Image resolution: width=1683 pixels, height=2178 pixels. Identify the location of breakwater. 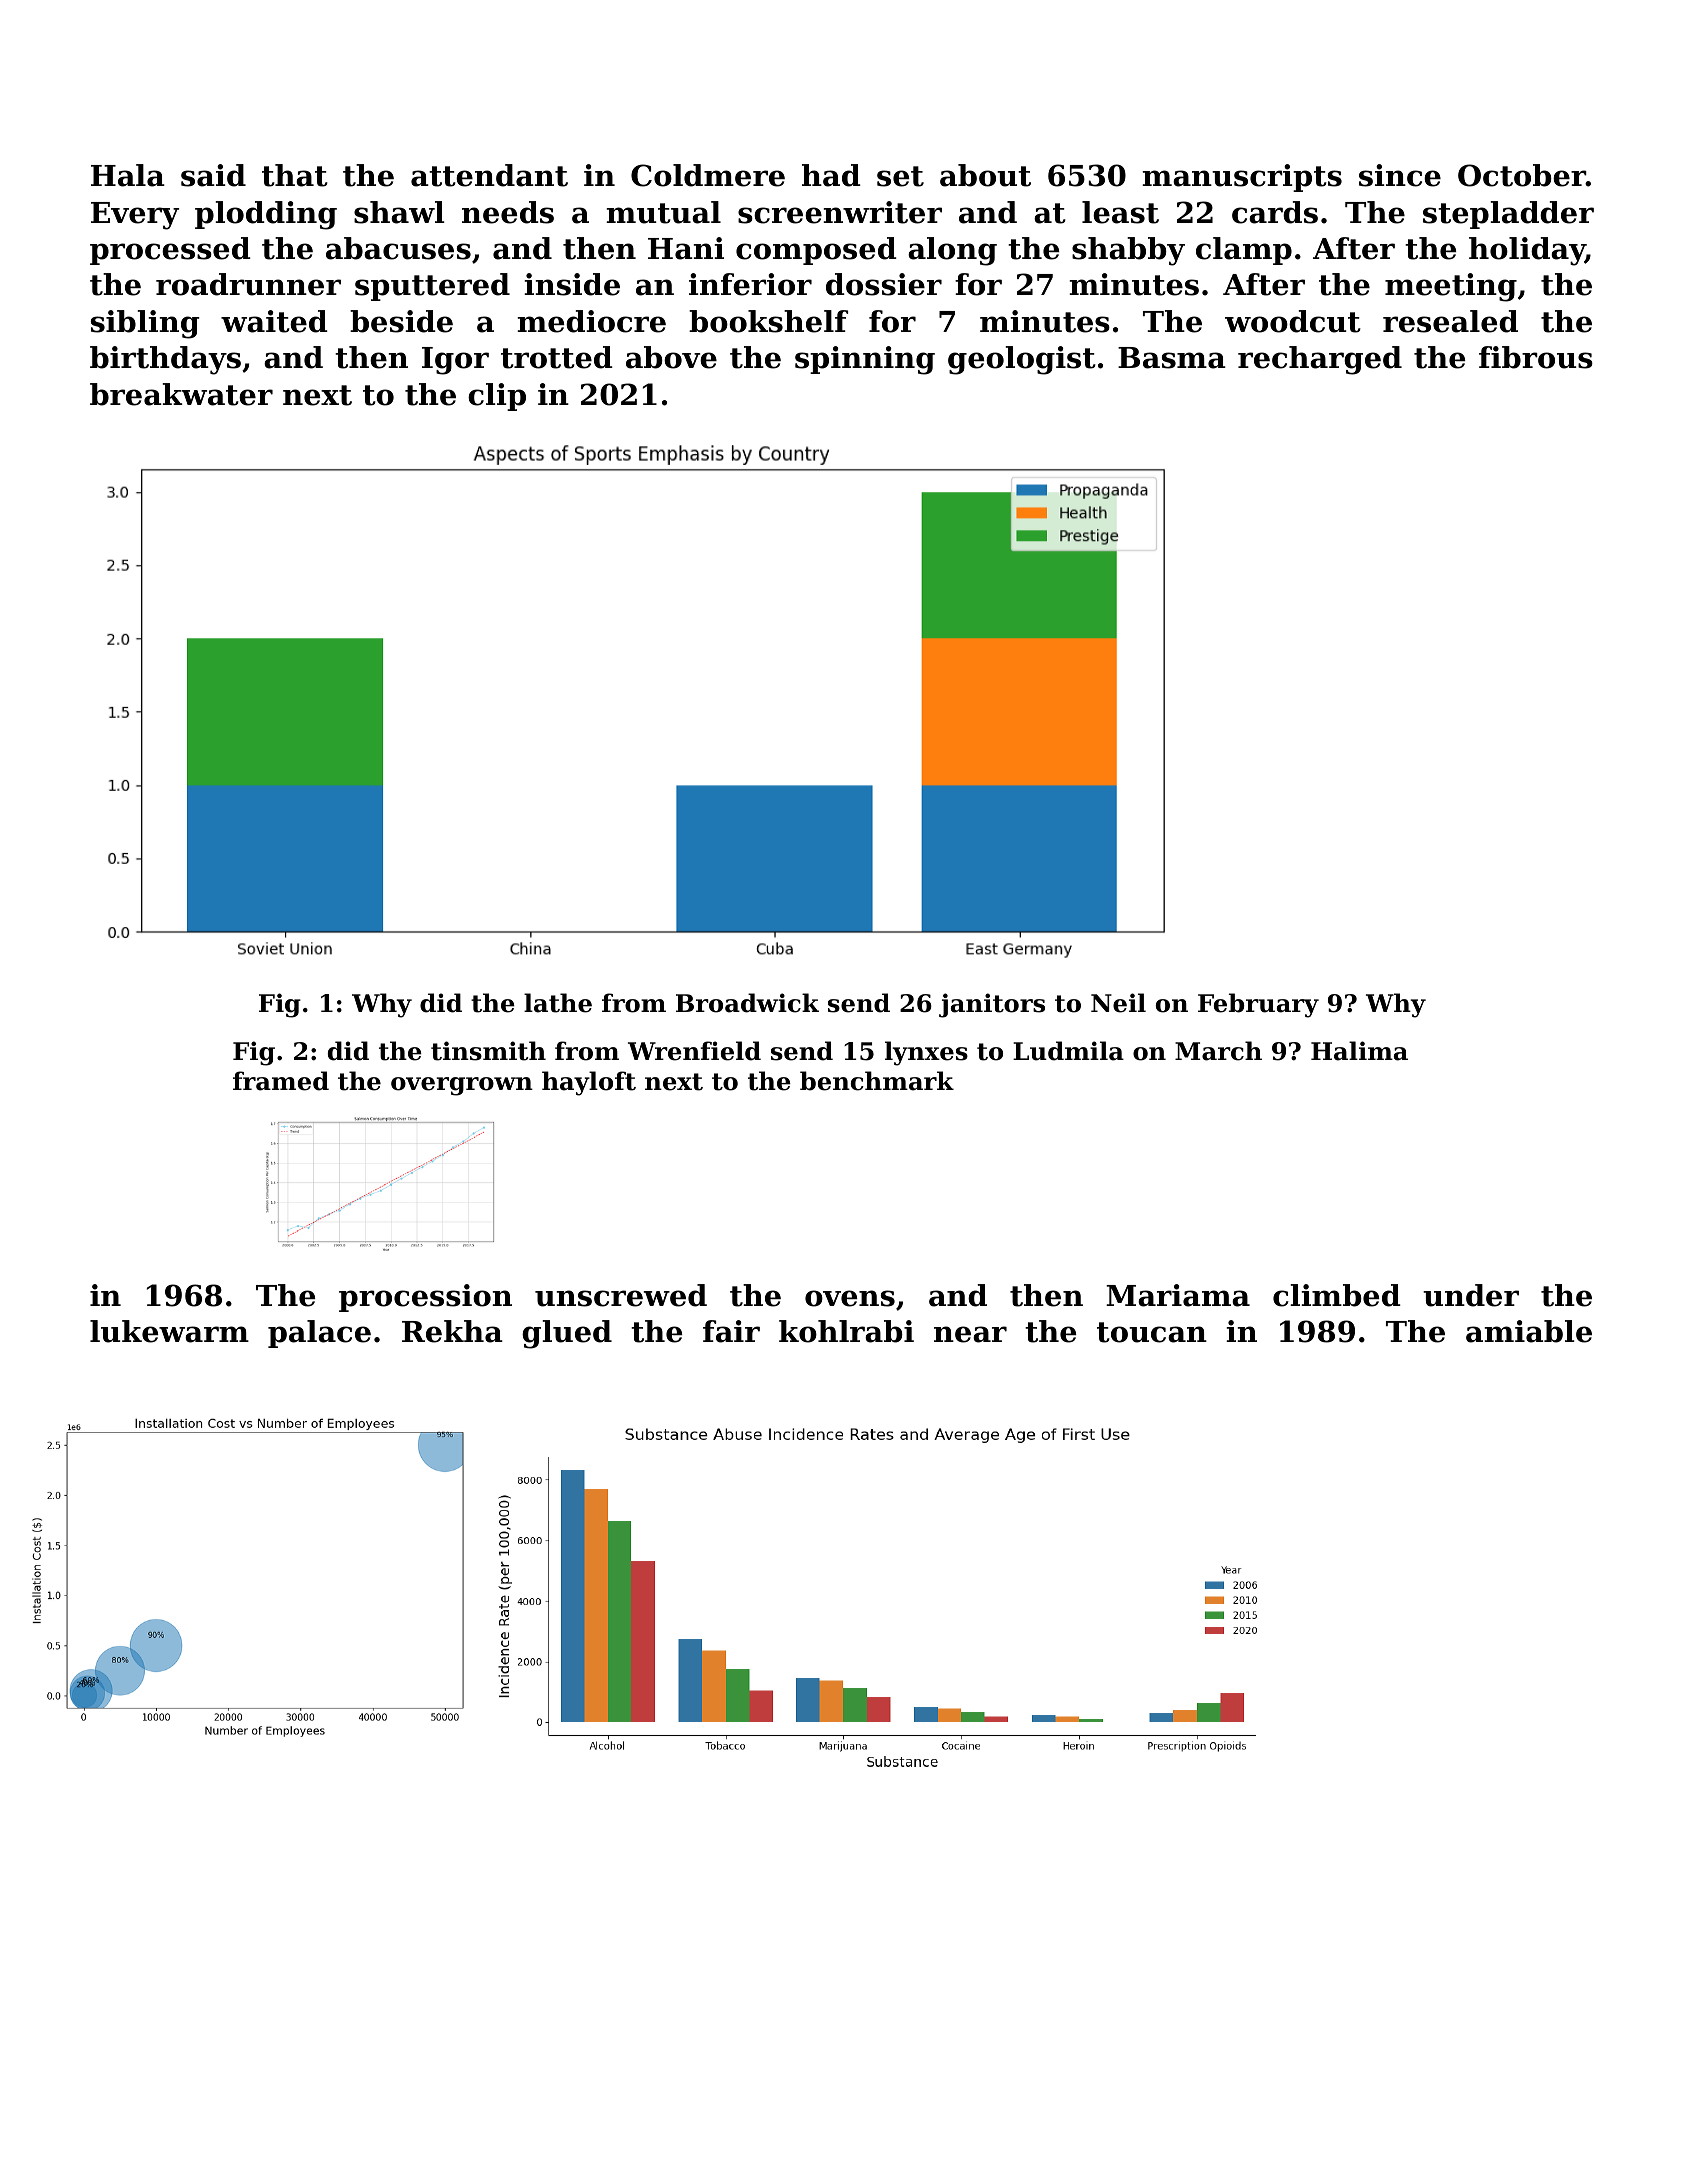
(181, 394).
